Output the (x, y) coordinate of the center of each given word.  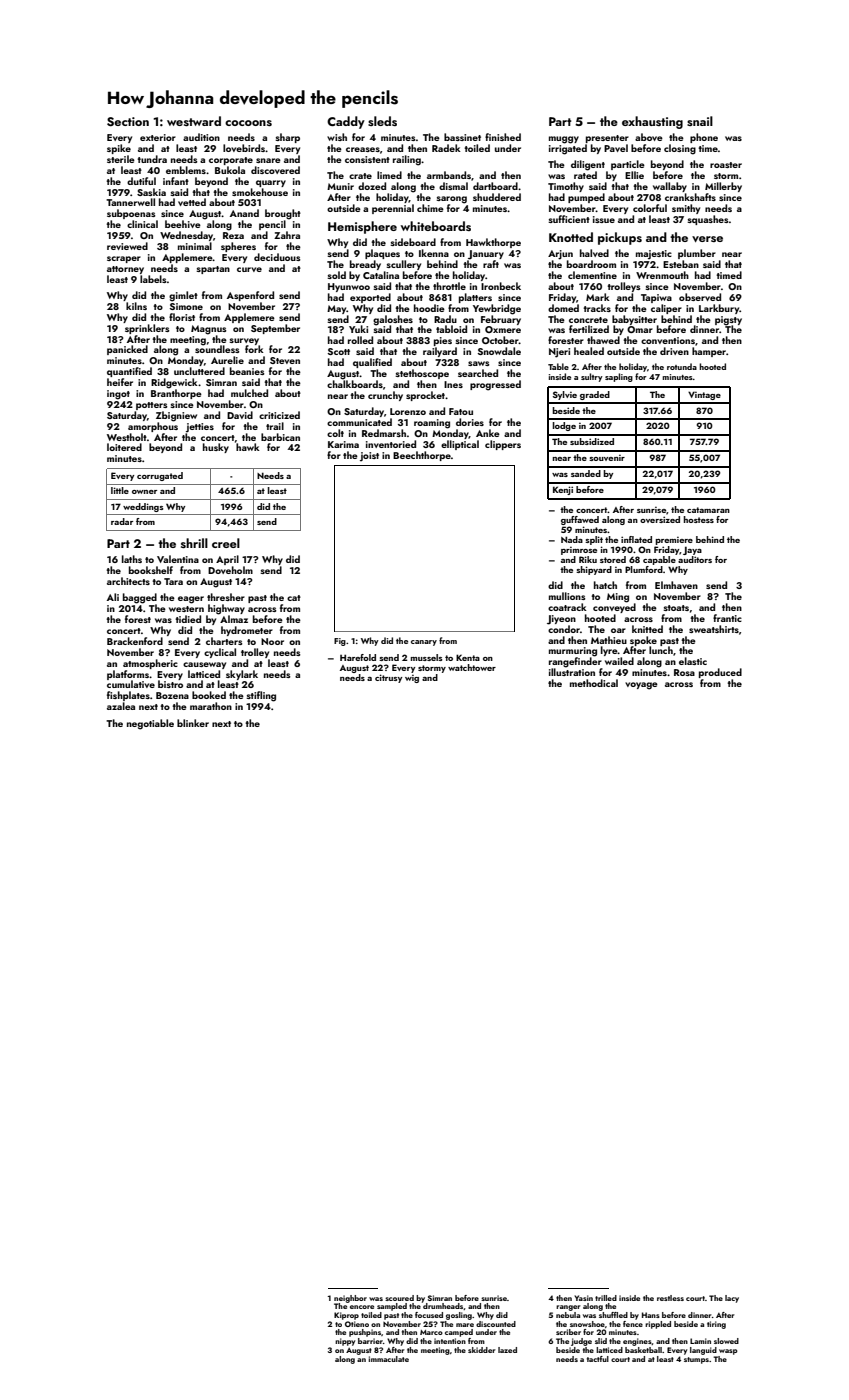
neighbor (350, 1299)
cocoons (248, 123)
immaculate (388, 1359)
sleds (382, 121)
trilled (606, 1298)
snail (700, 121)
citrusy (388, 678)
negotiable (150, 724)
